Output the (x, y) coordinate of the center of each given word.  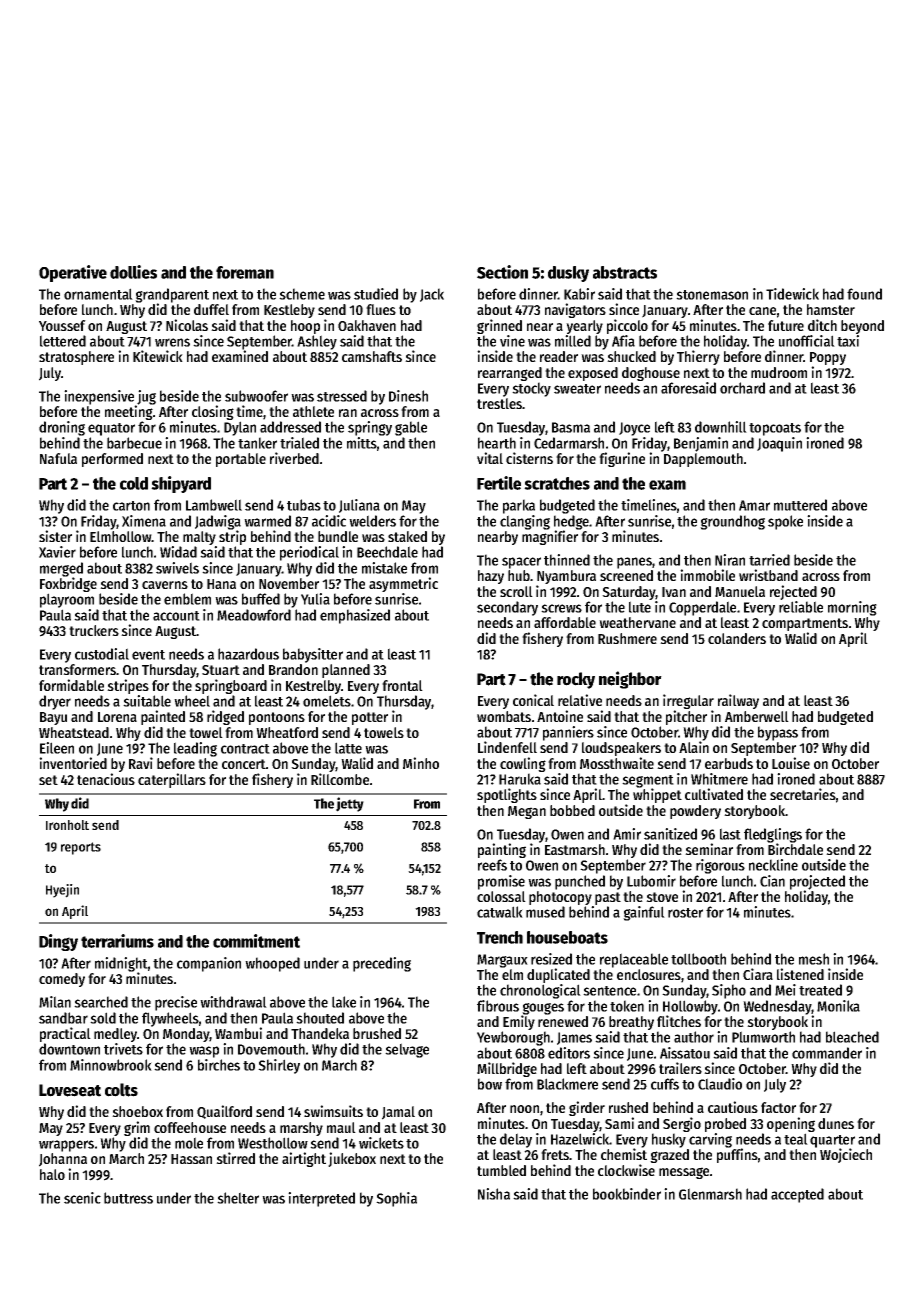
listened (800, 974)
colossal (501, 896)
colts (121, 1090)
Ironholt (67, 825)
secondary (507, 608)
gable (411, 428)
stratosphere (76, 358)
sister (55, 536)
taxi (848, 341)
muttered (800, 505)
